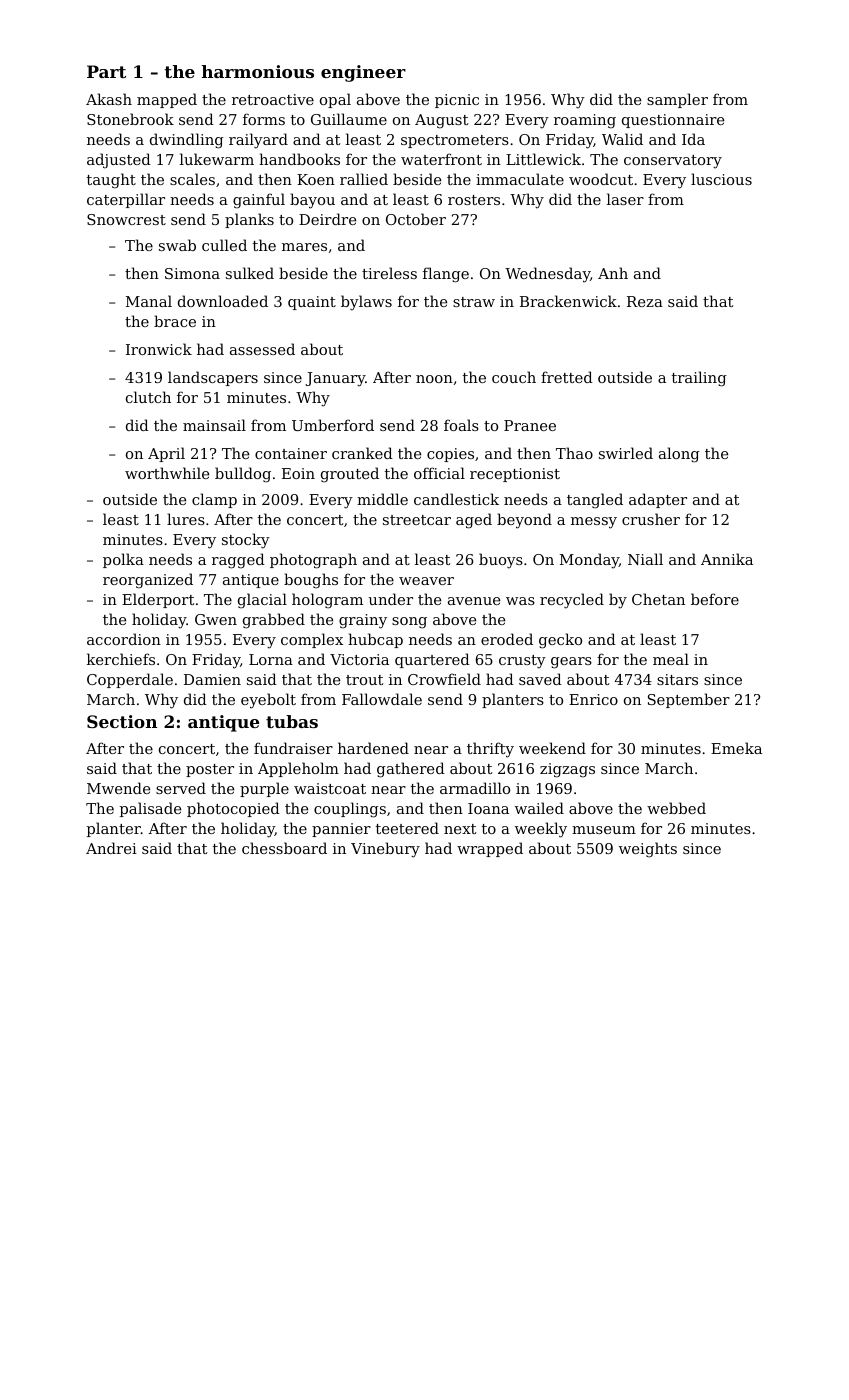  I want to click on hardened, so click(373, 748).
